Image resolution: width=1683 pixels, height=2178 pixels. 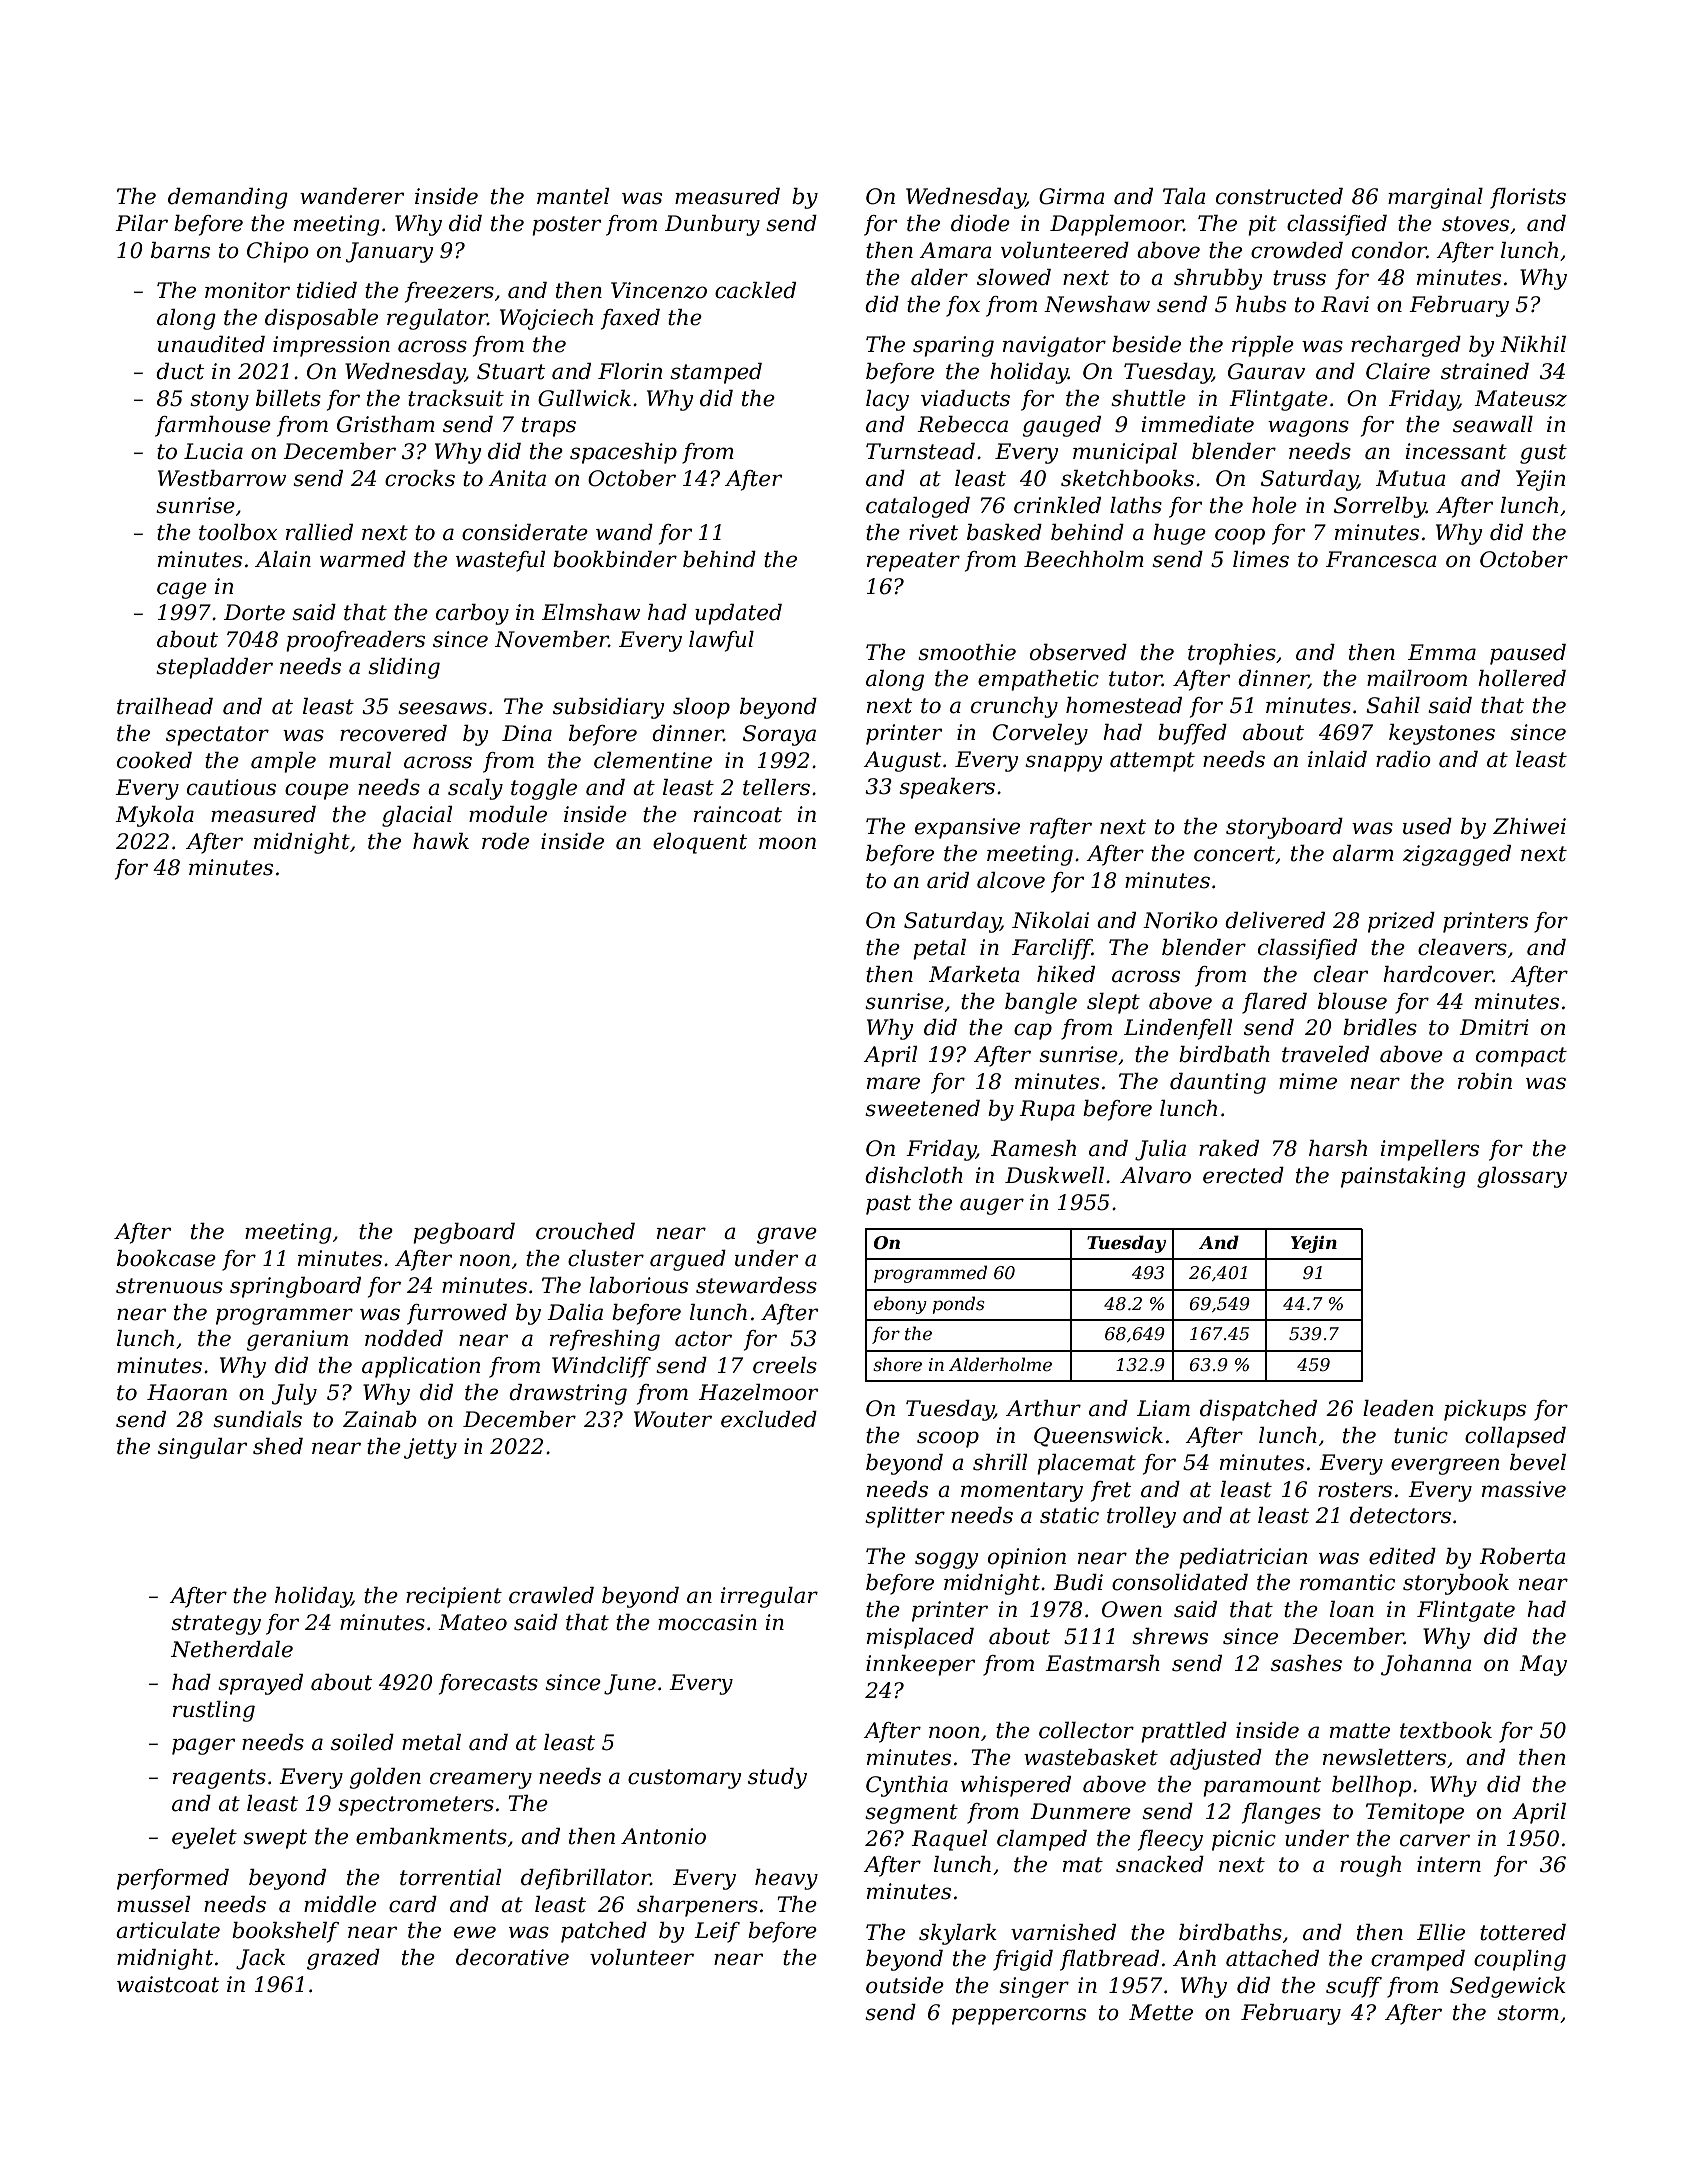 What do you see at coordinates (1054, 1175) in the page?
I see `Duskwell` at bounding box center [1054, 1175].
